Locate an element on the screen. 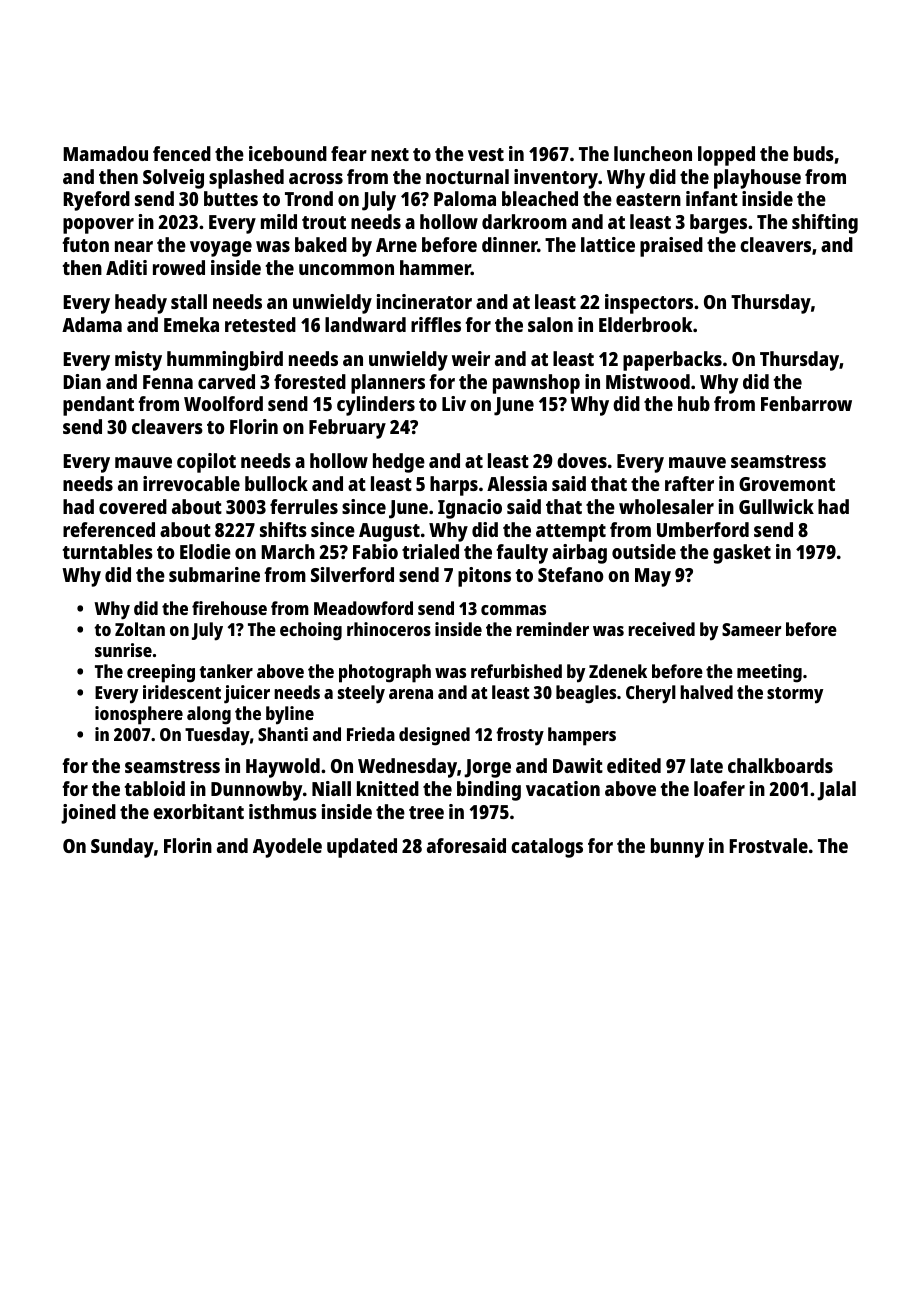 This screenshot has height=1314, width=924. gasket is located at coordinates (742, 554).
